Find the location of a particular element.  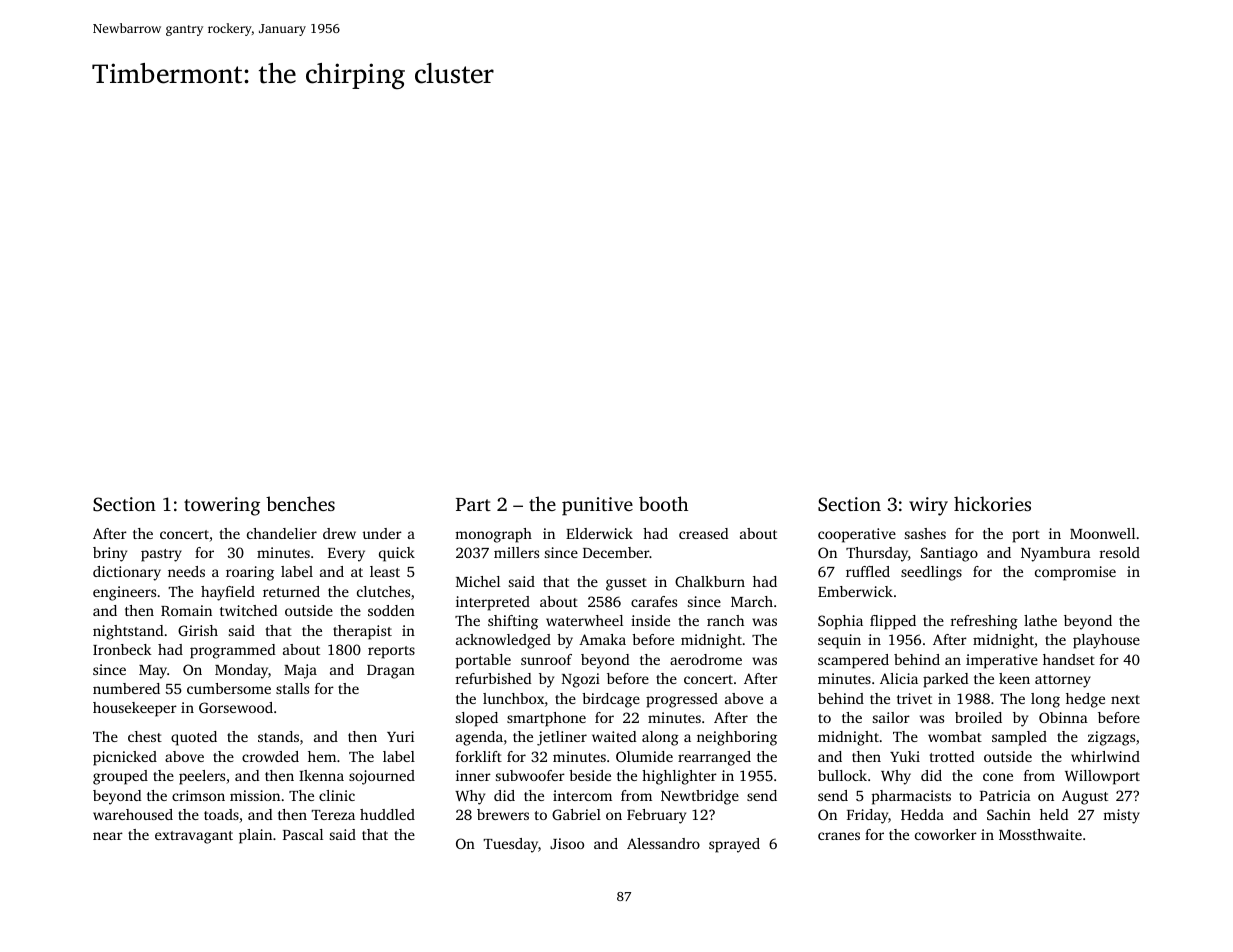

plain is located at coordinates (255, 836).
